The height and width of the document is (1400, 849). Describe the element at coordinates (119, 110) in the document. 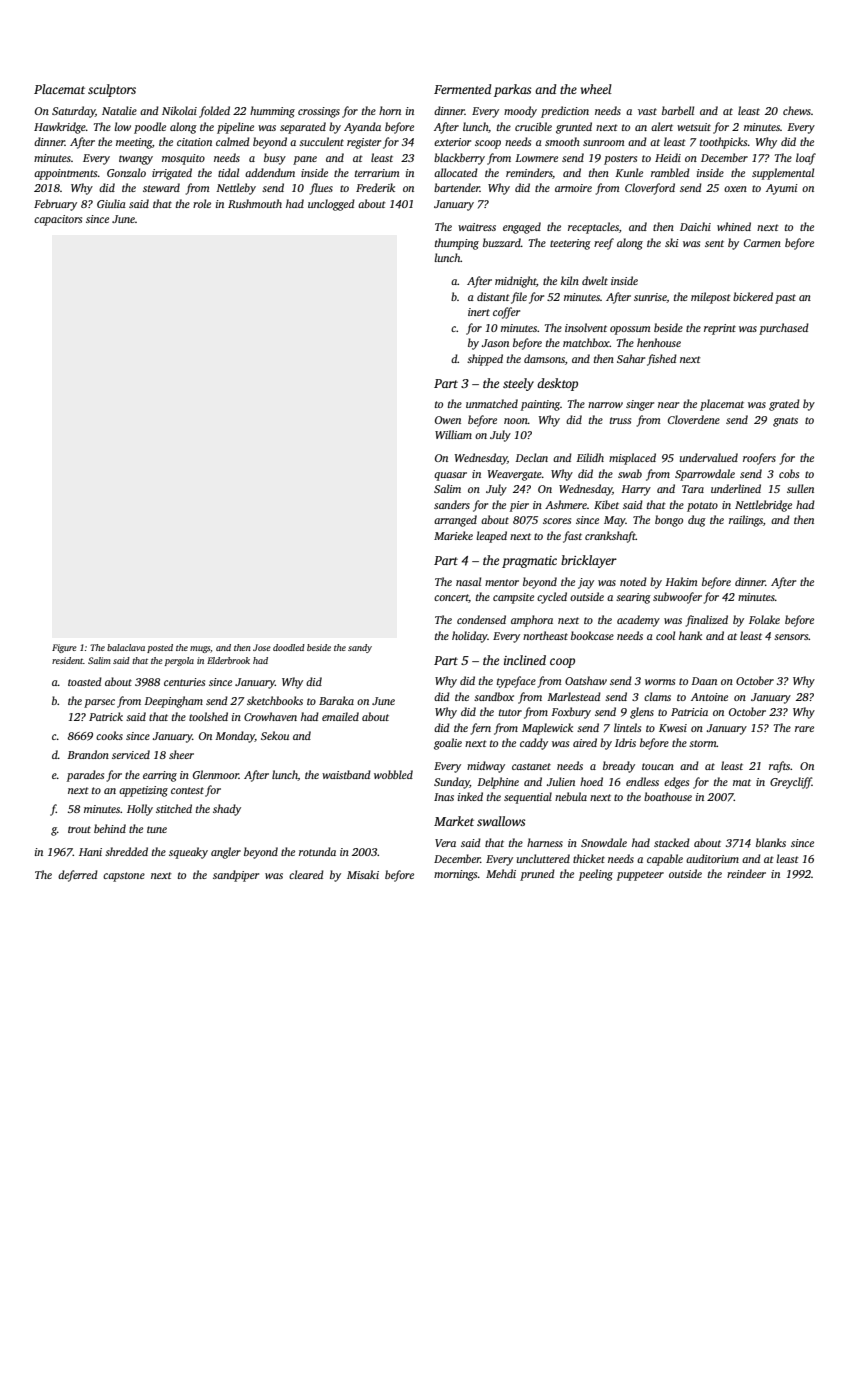

I see `Natalie` at that location.
